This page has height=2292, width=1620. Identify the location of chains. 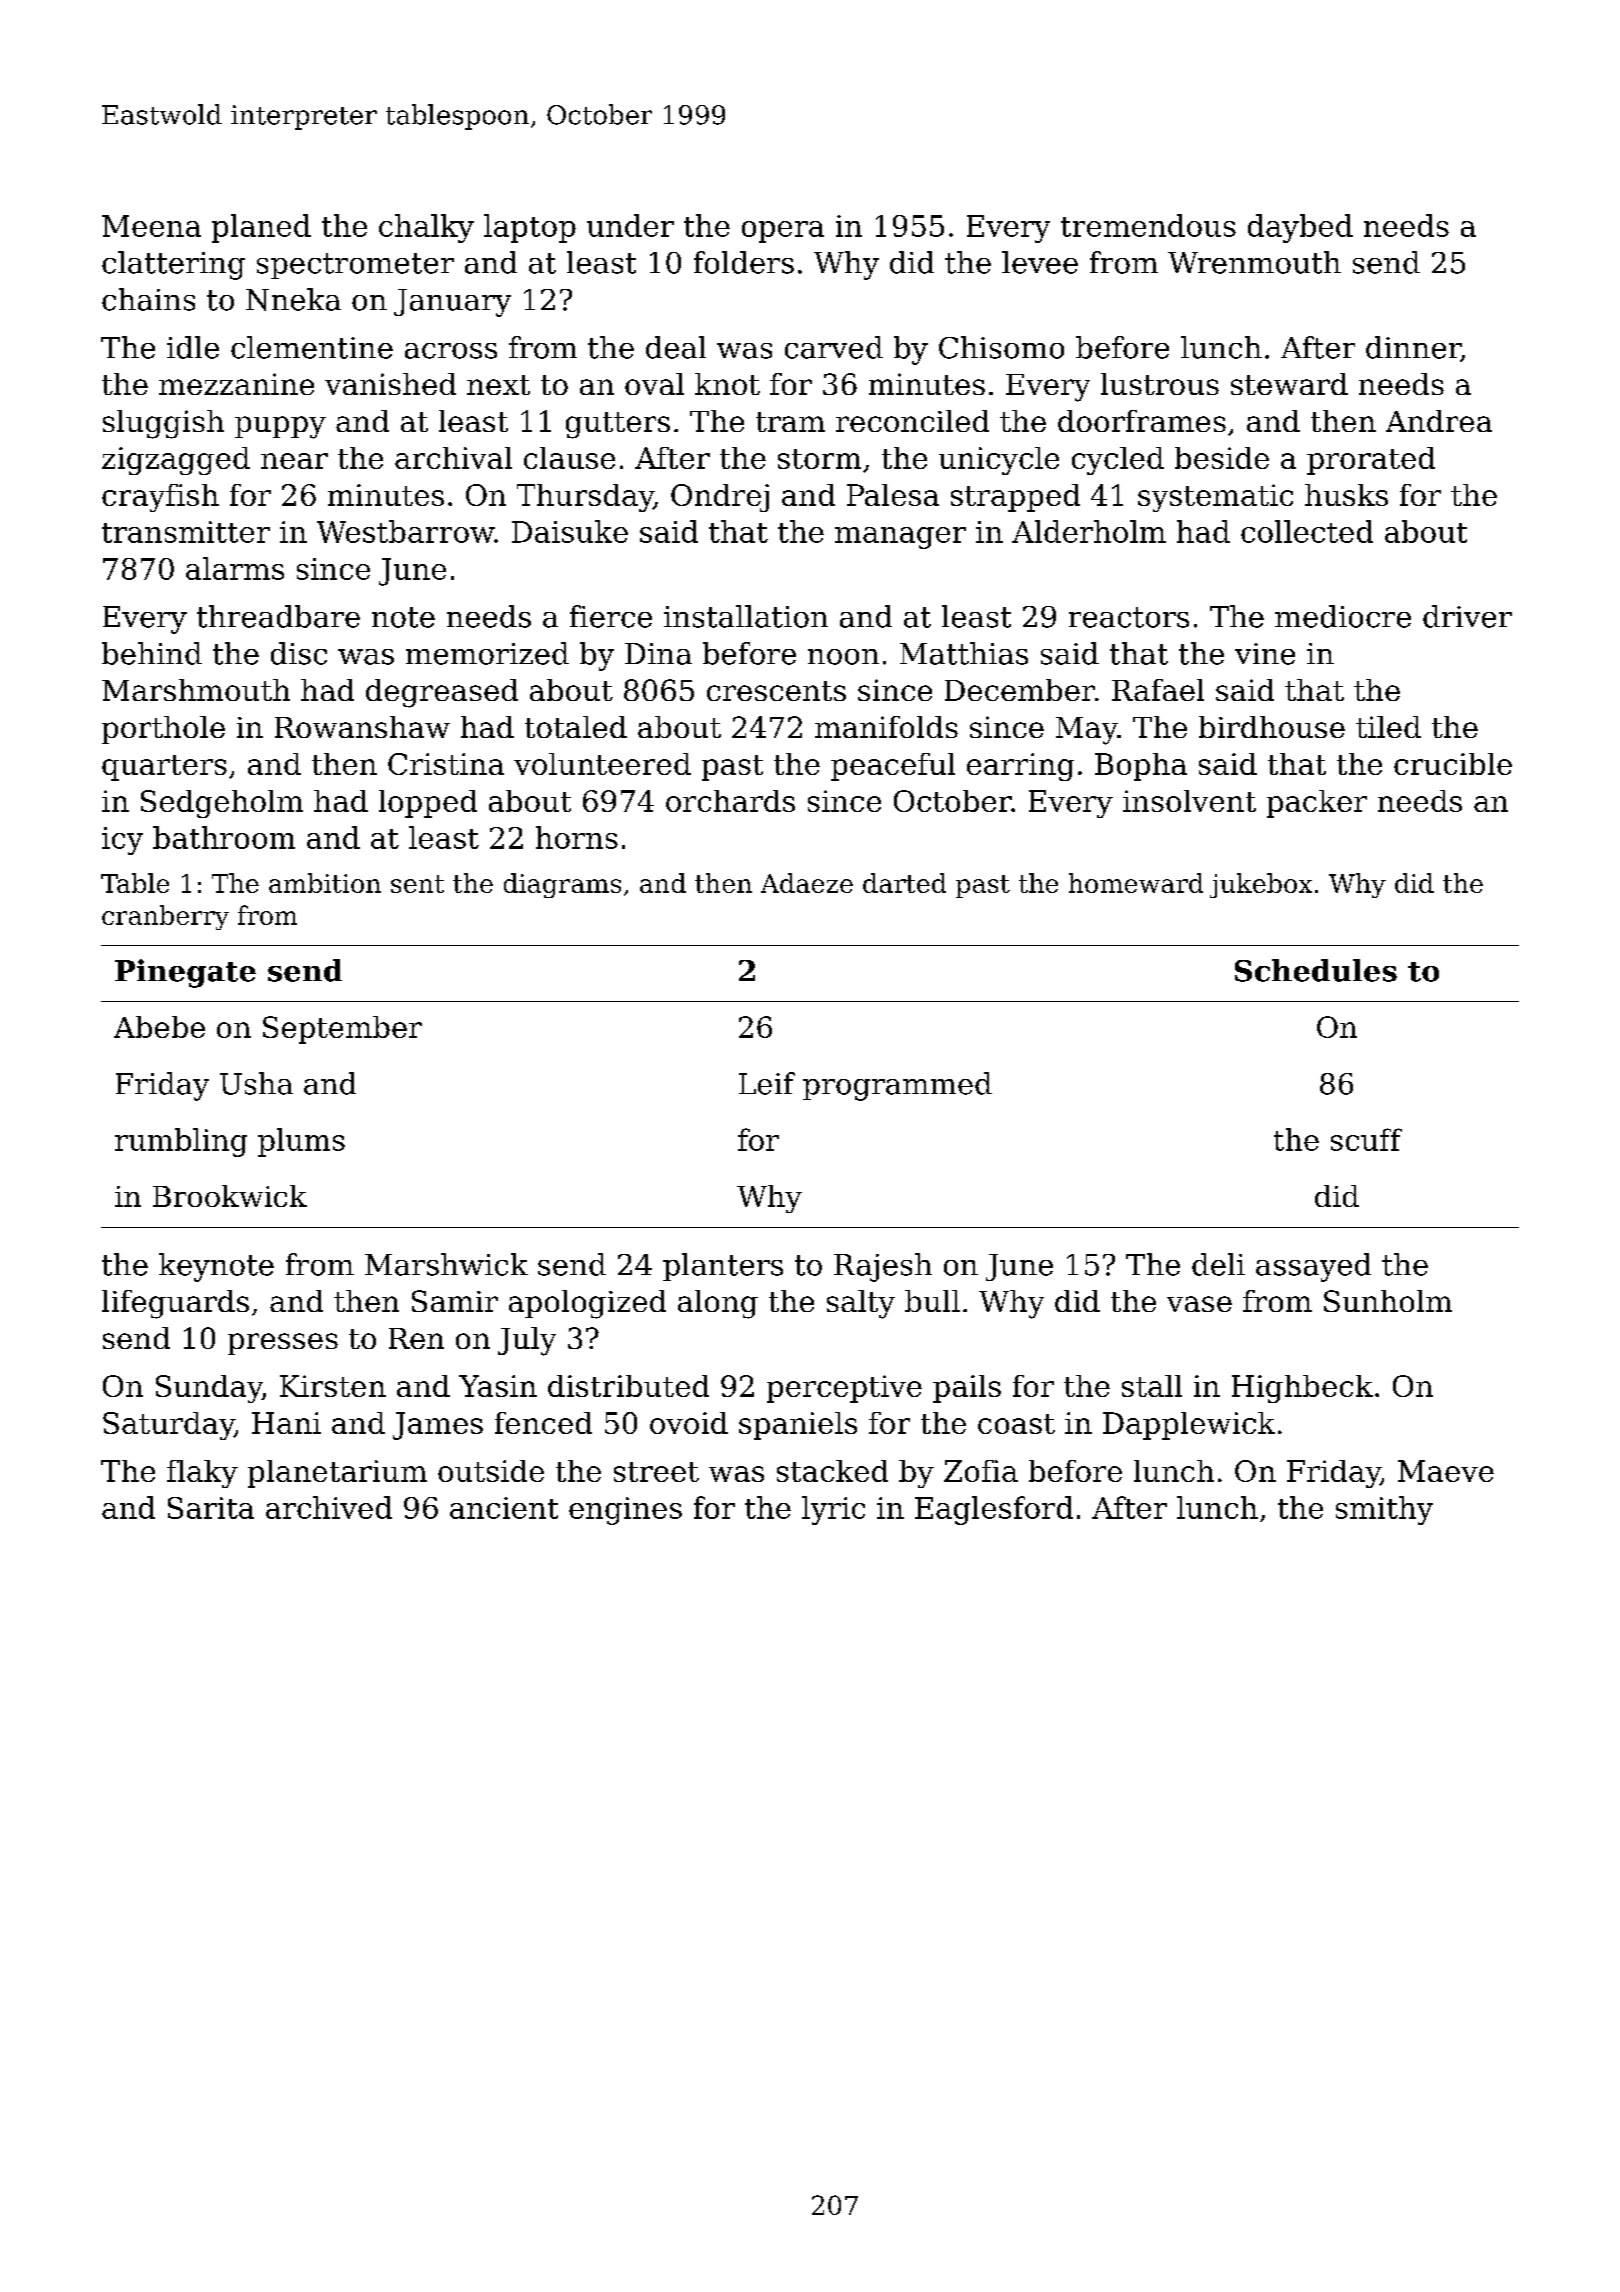
(148, 299).
